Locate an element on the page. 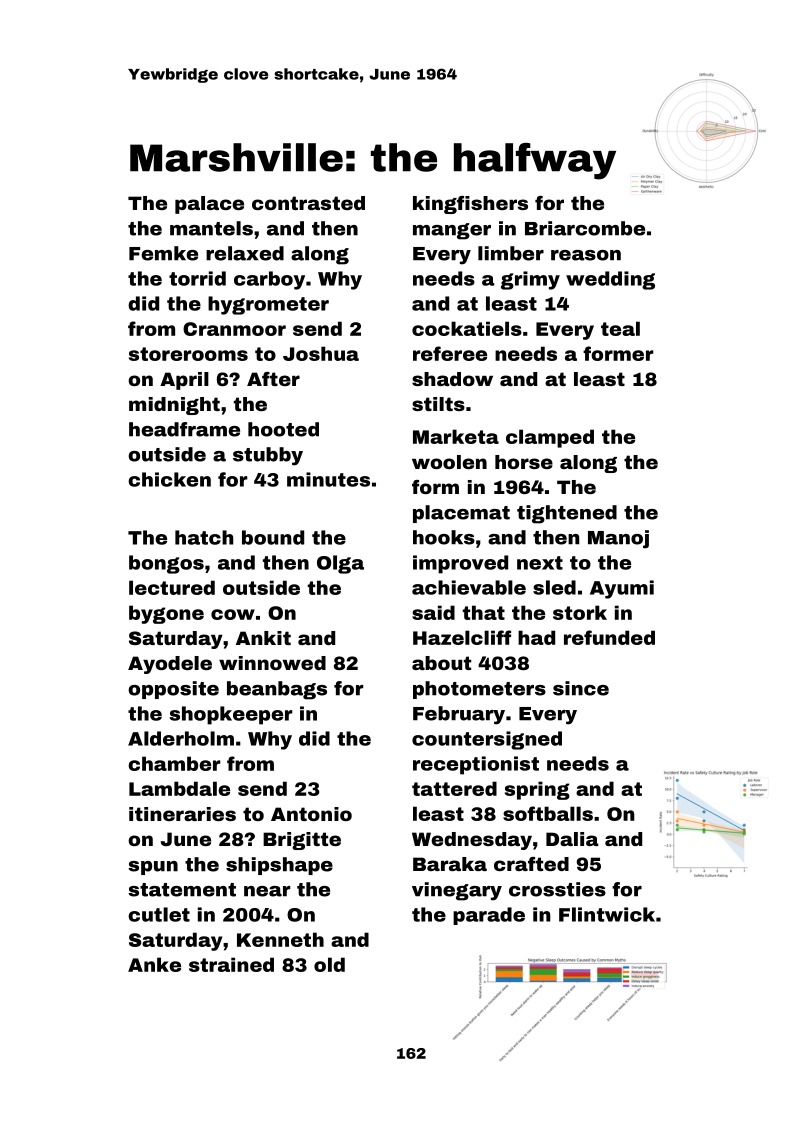 Image resolution: width=791 pixels, height=1123 pixels. wedding is located at coordinates (610, 280).
